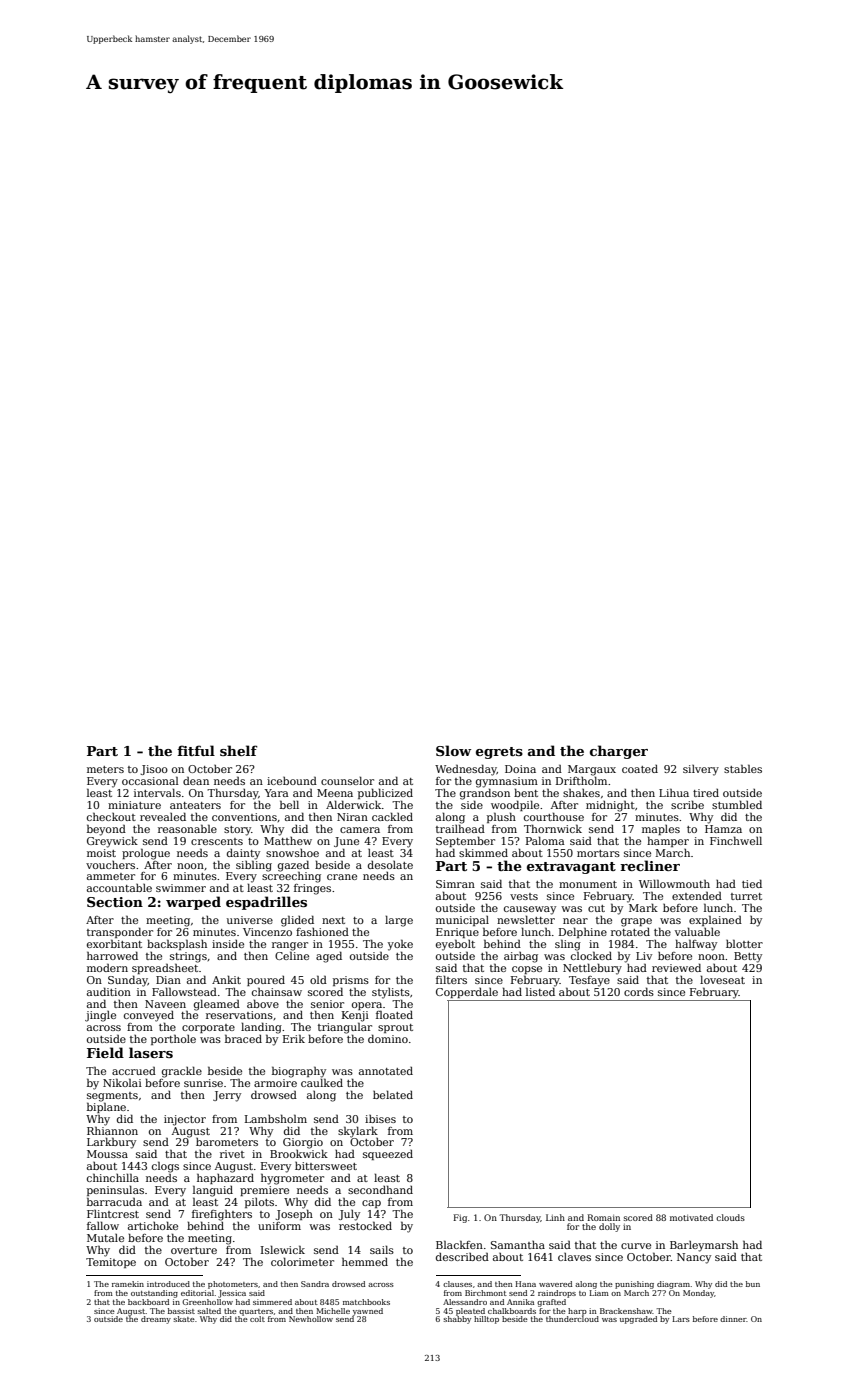 The image size is (849, 1400). What do you see at coordinates (743, 768) in the document?
I see `stables` at bounding box center [743, 768].
